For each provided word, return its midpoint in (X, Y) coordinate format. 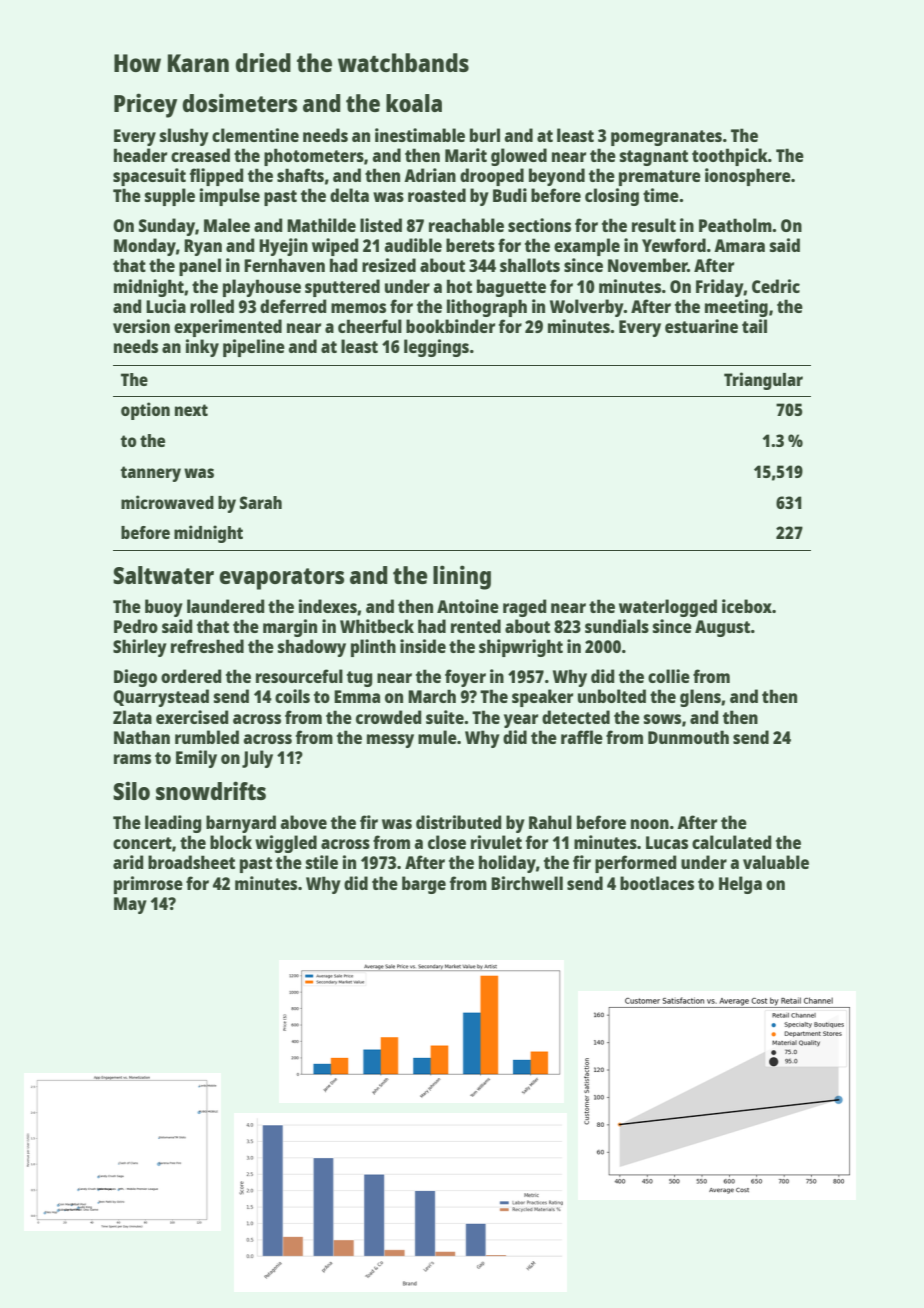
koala (414, 103)
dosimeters (239, 102)
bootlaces (657, 883)
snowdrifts (211, 790)
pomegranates (666, 138)
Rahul (550, 822)
